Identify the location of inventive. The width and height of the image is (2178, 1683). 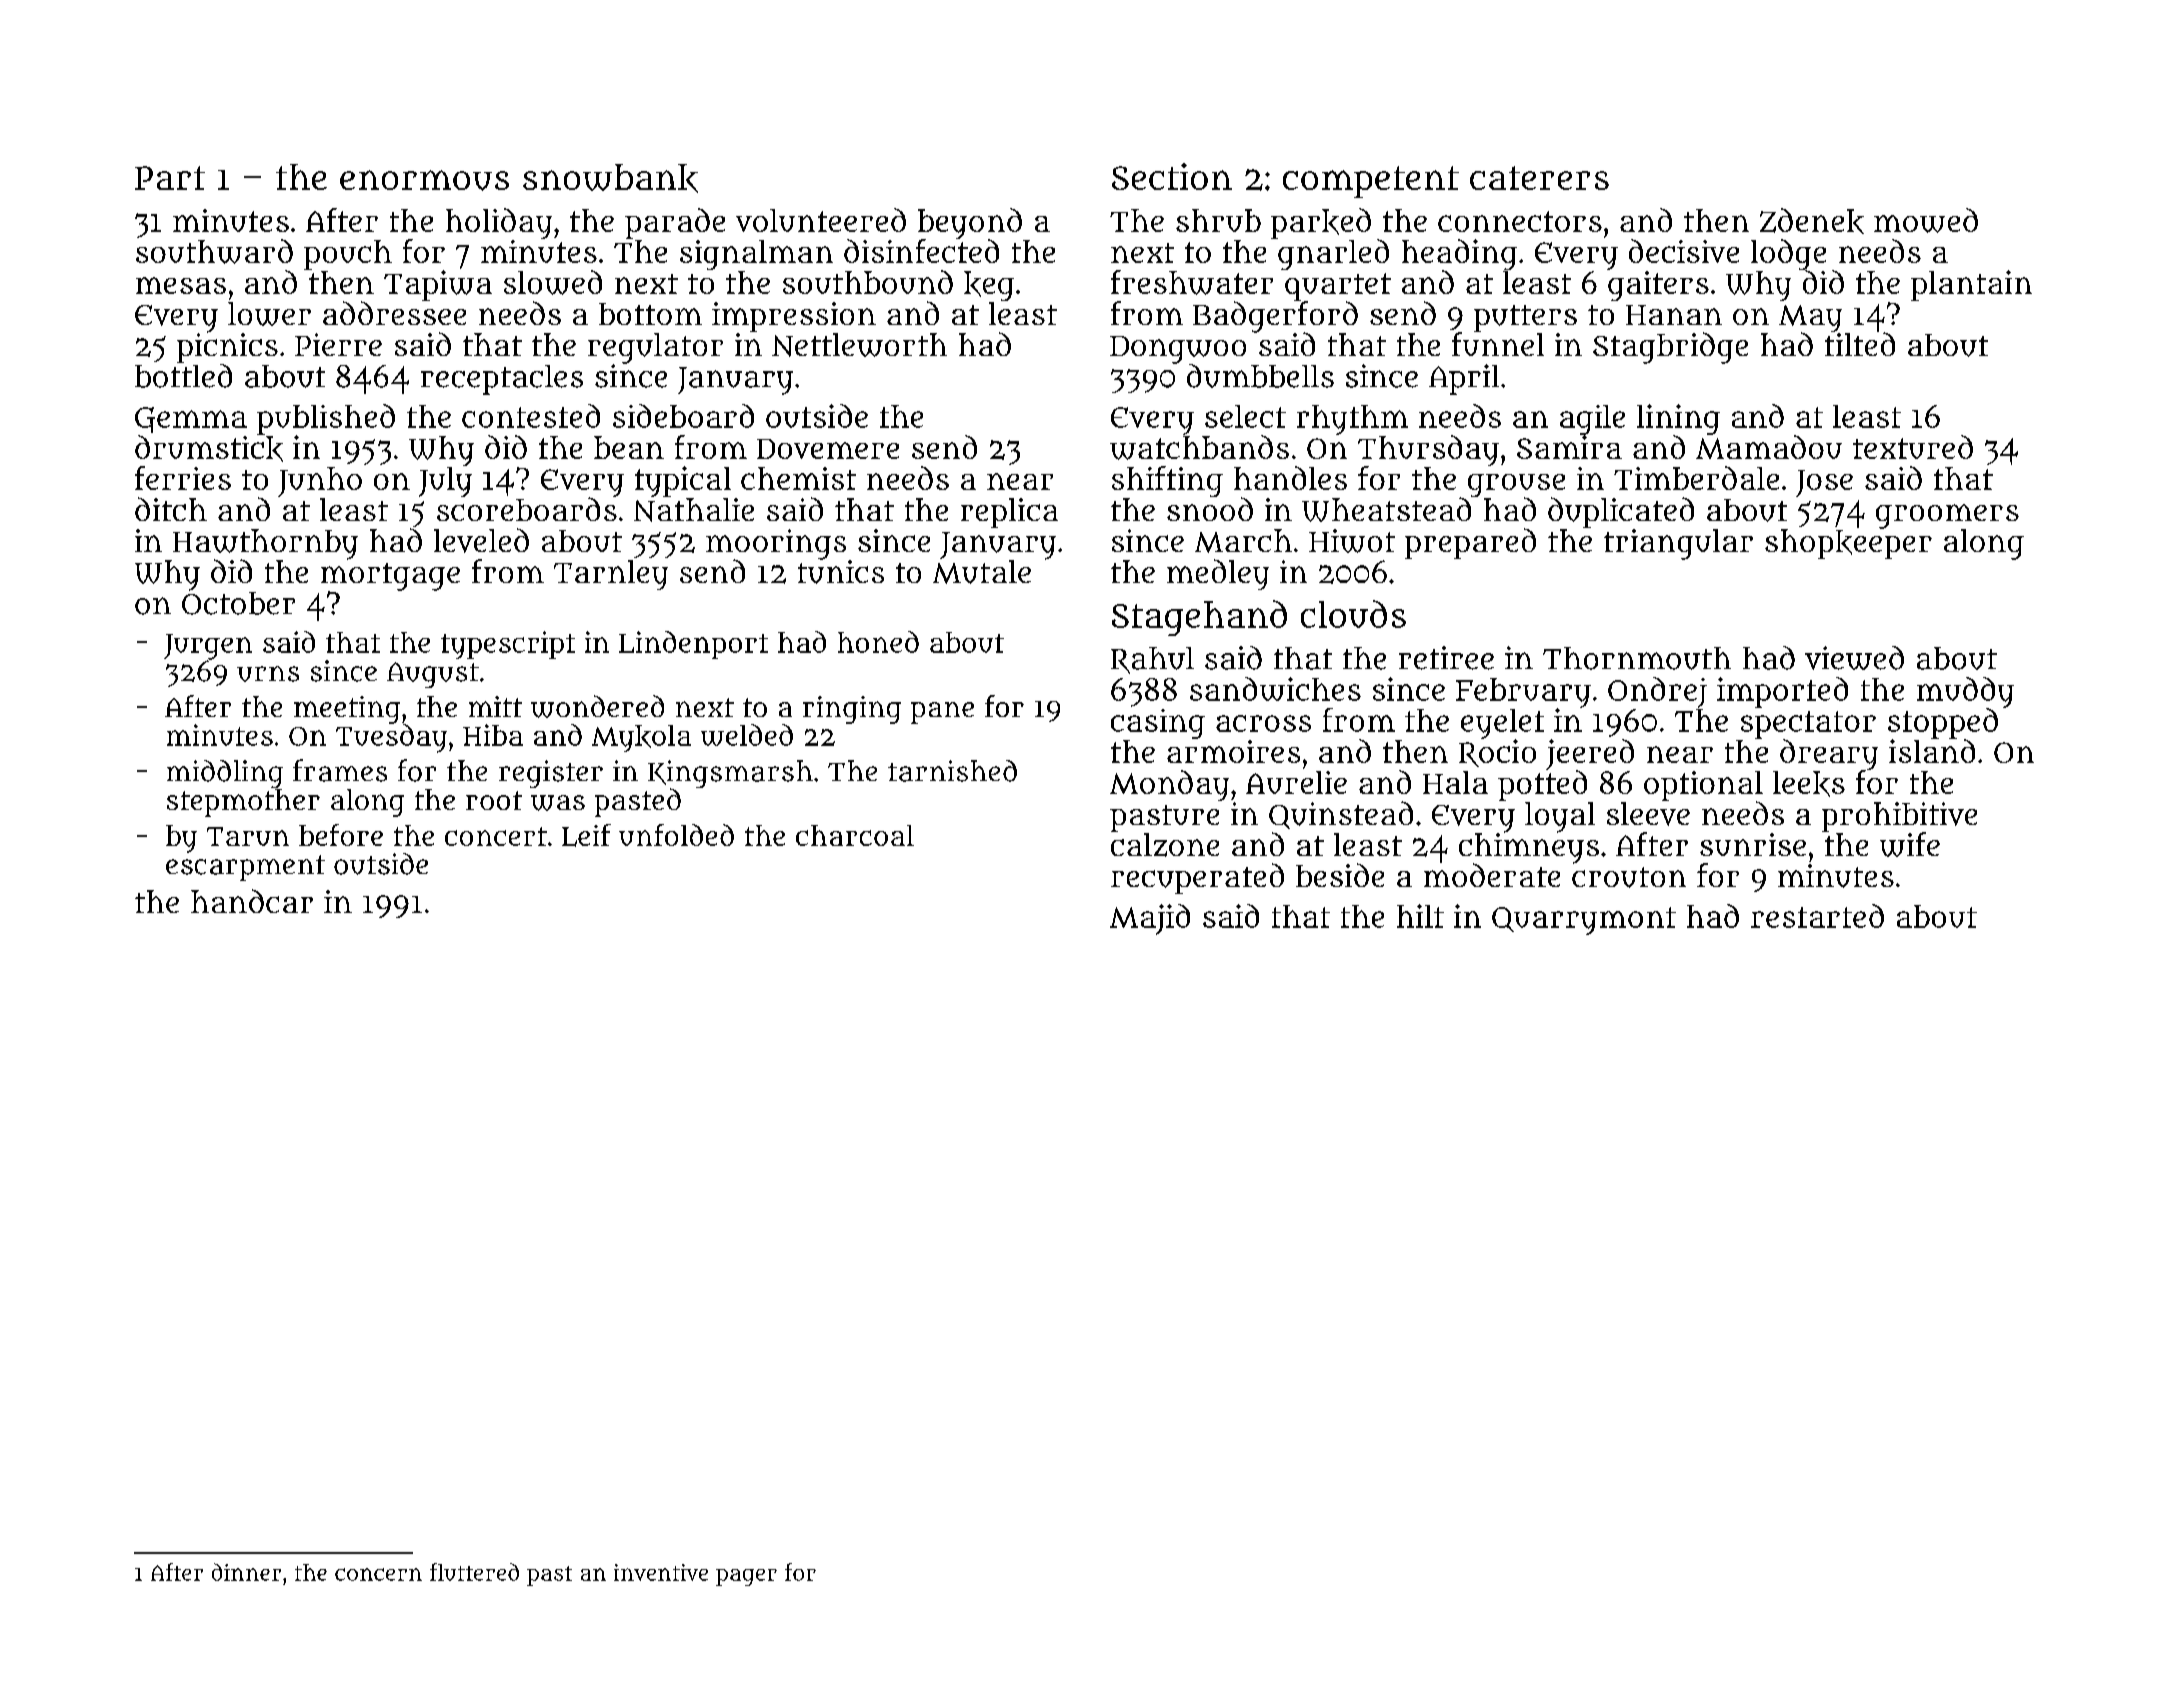
(661, 1572).
